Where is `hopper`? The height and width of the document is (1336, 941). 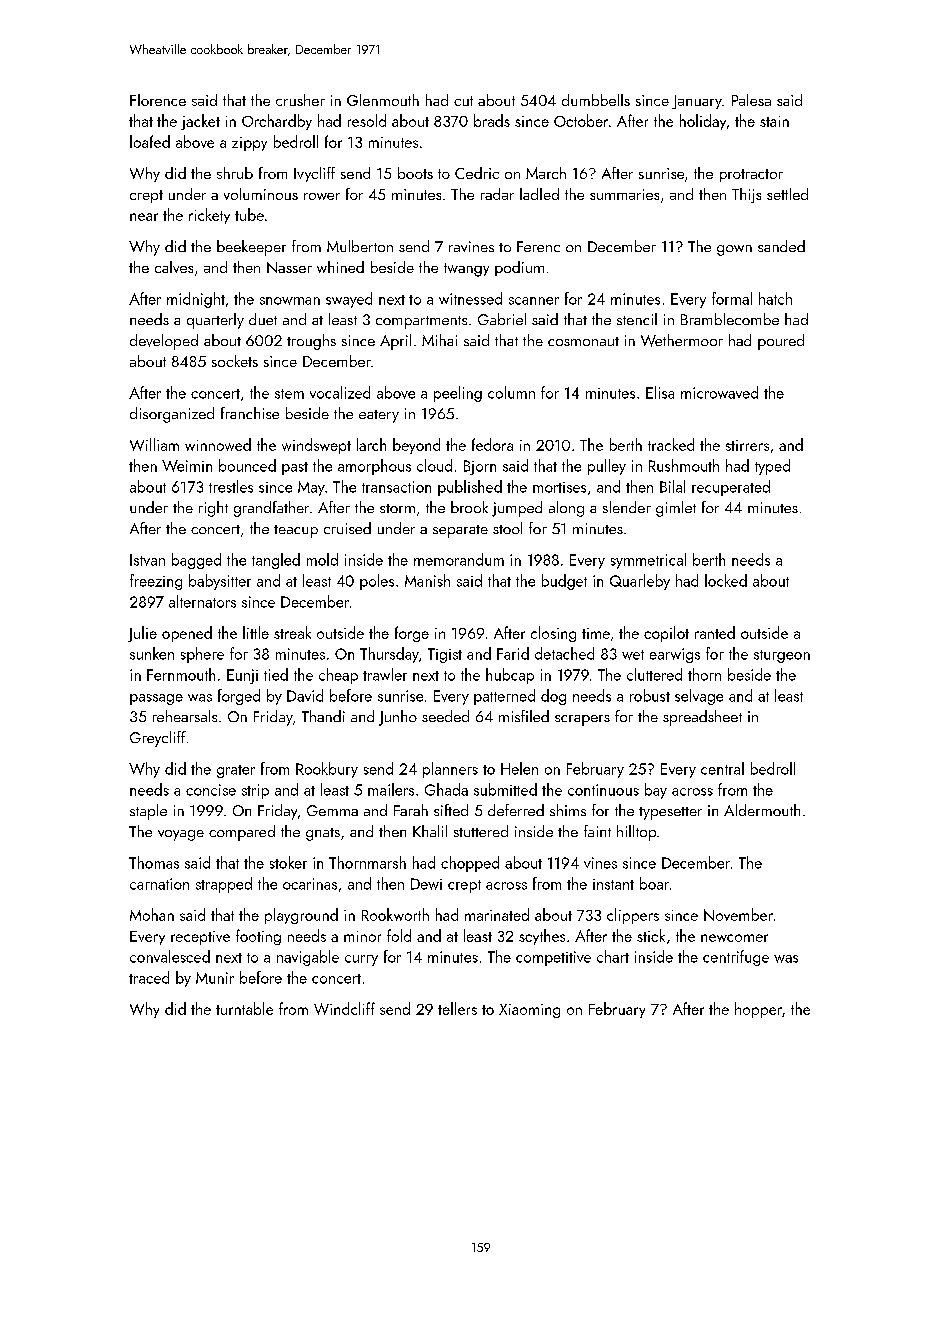
hopper is located at coordinates (758, 1010).
